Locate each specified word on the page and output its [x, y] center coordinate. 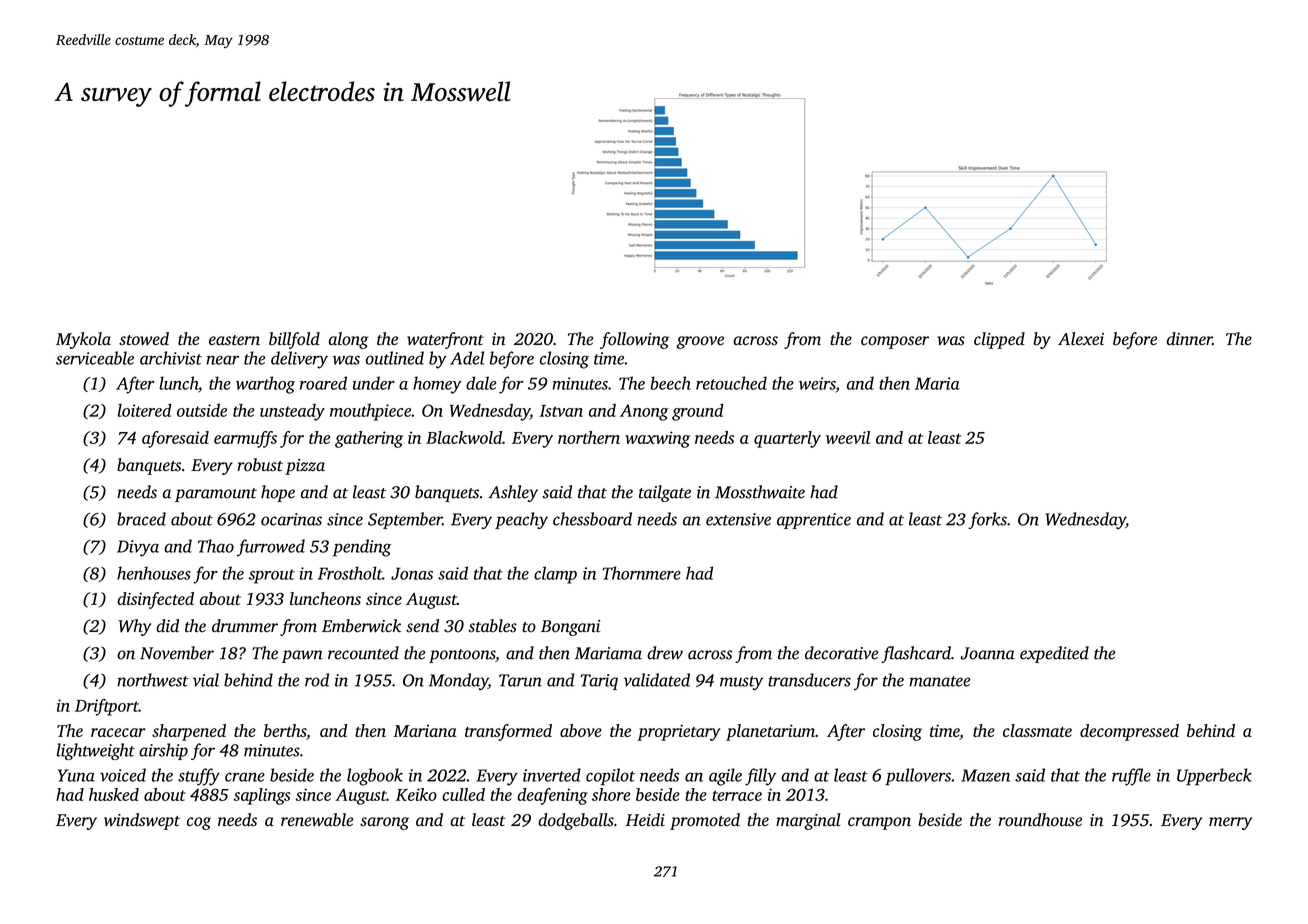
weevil [848, 437]
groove [700, 342]
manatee [940, 681]
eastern [234, 340]
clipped [999, 340]
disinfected [155, 600]
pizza [305, 467]
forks [987, 520]
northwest [153, 680]
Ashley [513, 493]
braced [141, 519]
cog [199, 823]
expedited [1054, 654]
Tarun [520, 680]
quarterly [787, 439]
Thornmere [642, 573]
